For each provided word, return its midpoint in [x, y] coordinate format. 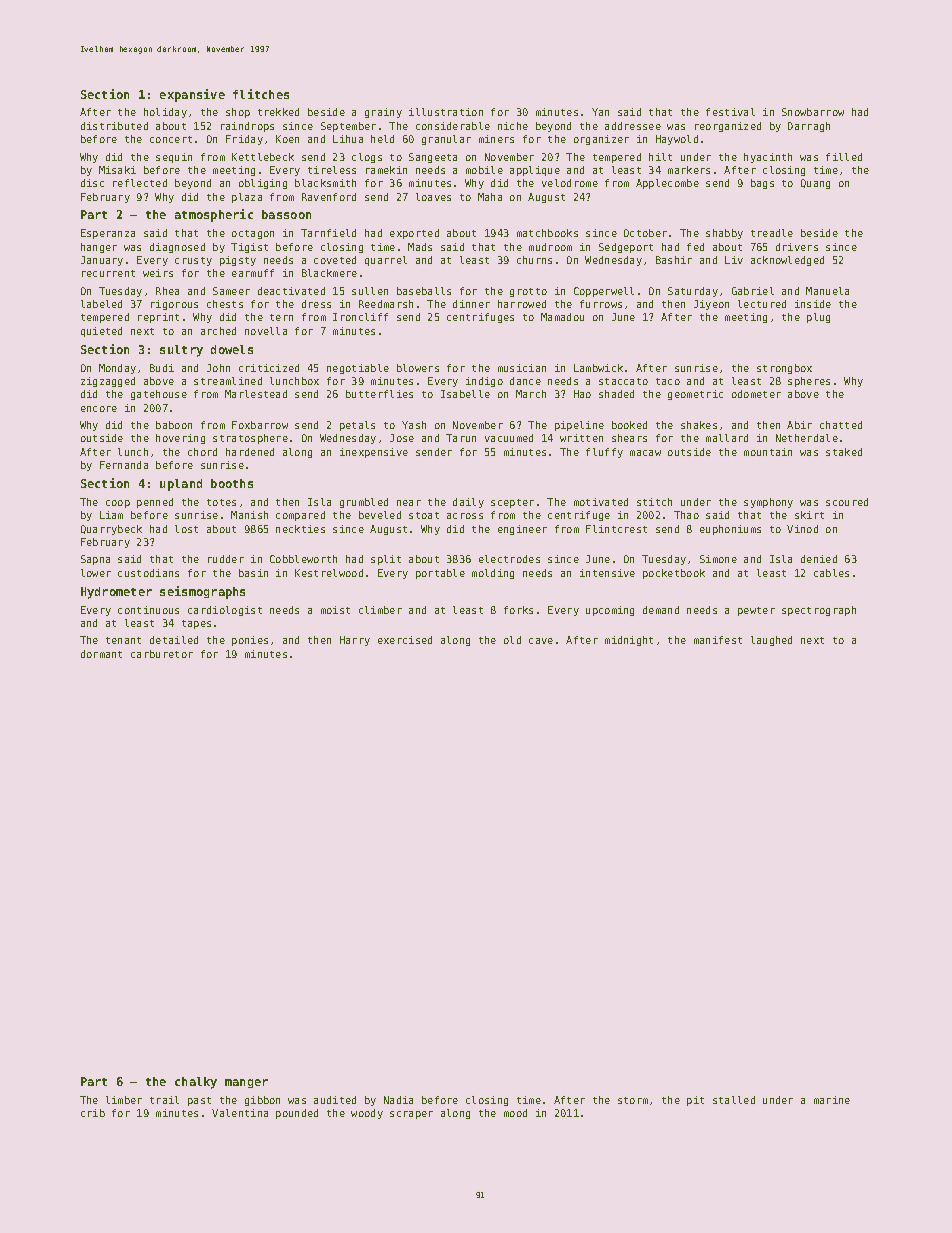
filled [844, 157]
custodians [148, 573]
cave [541, 641]
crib [93, 1113]
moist [335, 610]
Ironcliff [360, 317]
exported [414, 234]
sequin [174, 158]
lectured [762, 304]
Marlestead [256, 394]
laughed [771, 641]
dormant [101, 654]
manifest [718, 640]
